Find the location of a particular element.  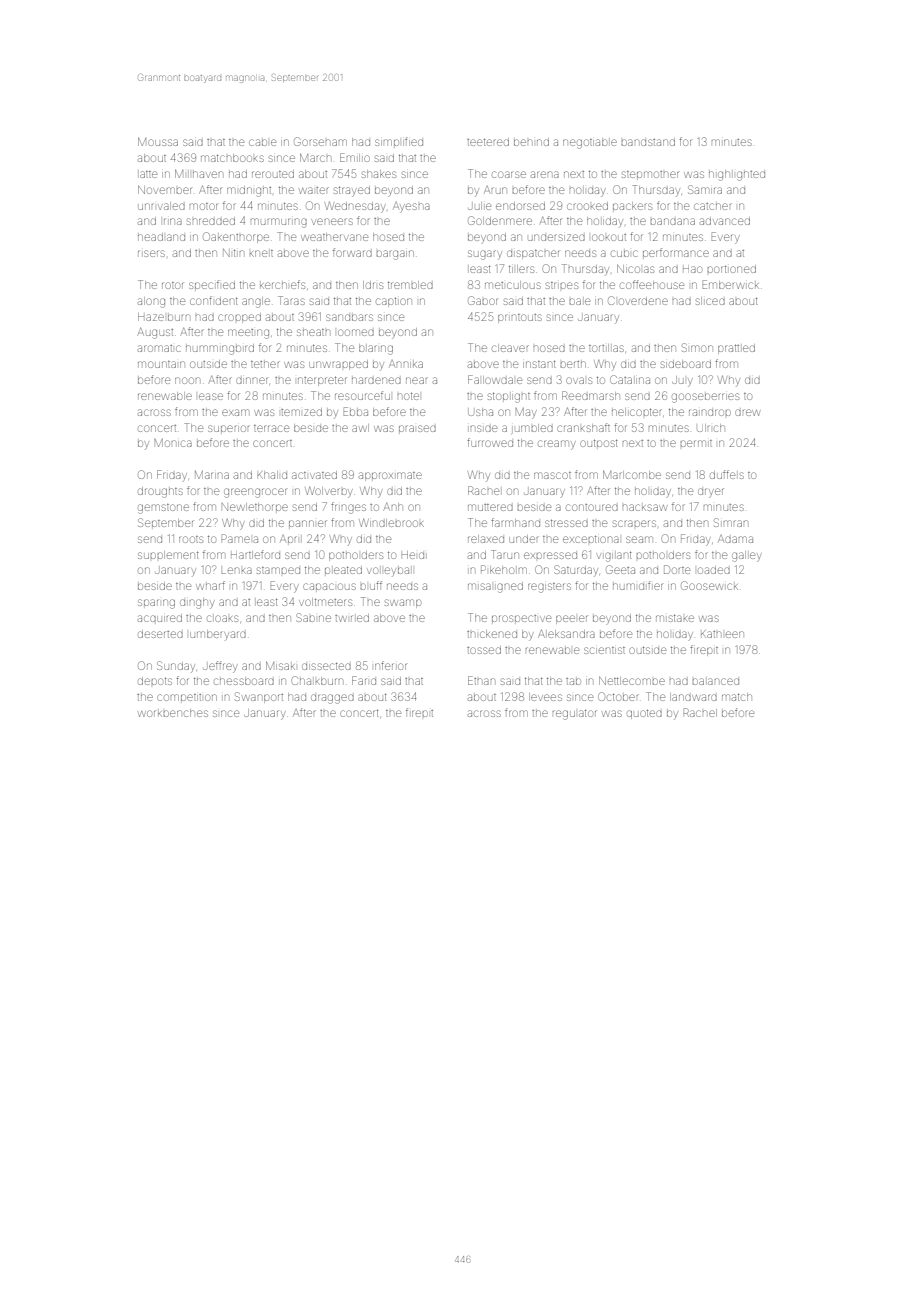

dissected is located at coordinates (326, 666).
